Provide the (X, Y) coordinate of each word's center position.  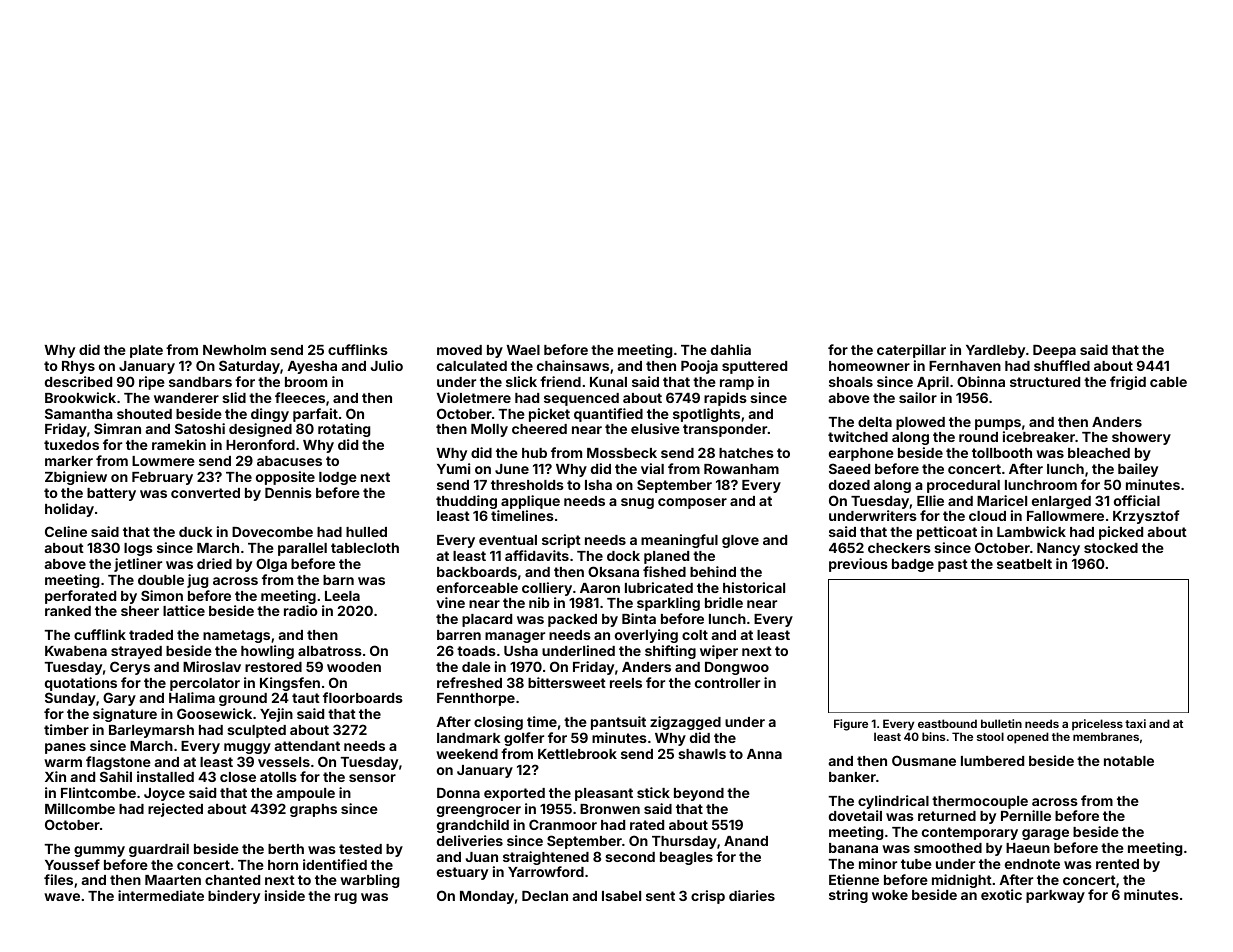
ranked (68, 611)
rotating (344, 430)
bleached (1099, 453)
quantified (608, 415)
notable (1129, 761)
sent (660, 896)
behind (713, 571)
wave (62, 897)
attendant (307, 746)
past (953, 565)
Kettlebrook (577, 754)
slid (234, 397)
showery (1141, 438)
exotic (1001, 894)
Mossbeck (622, 453)
